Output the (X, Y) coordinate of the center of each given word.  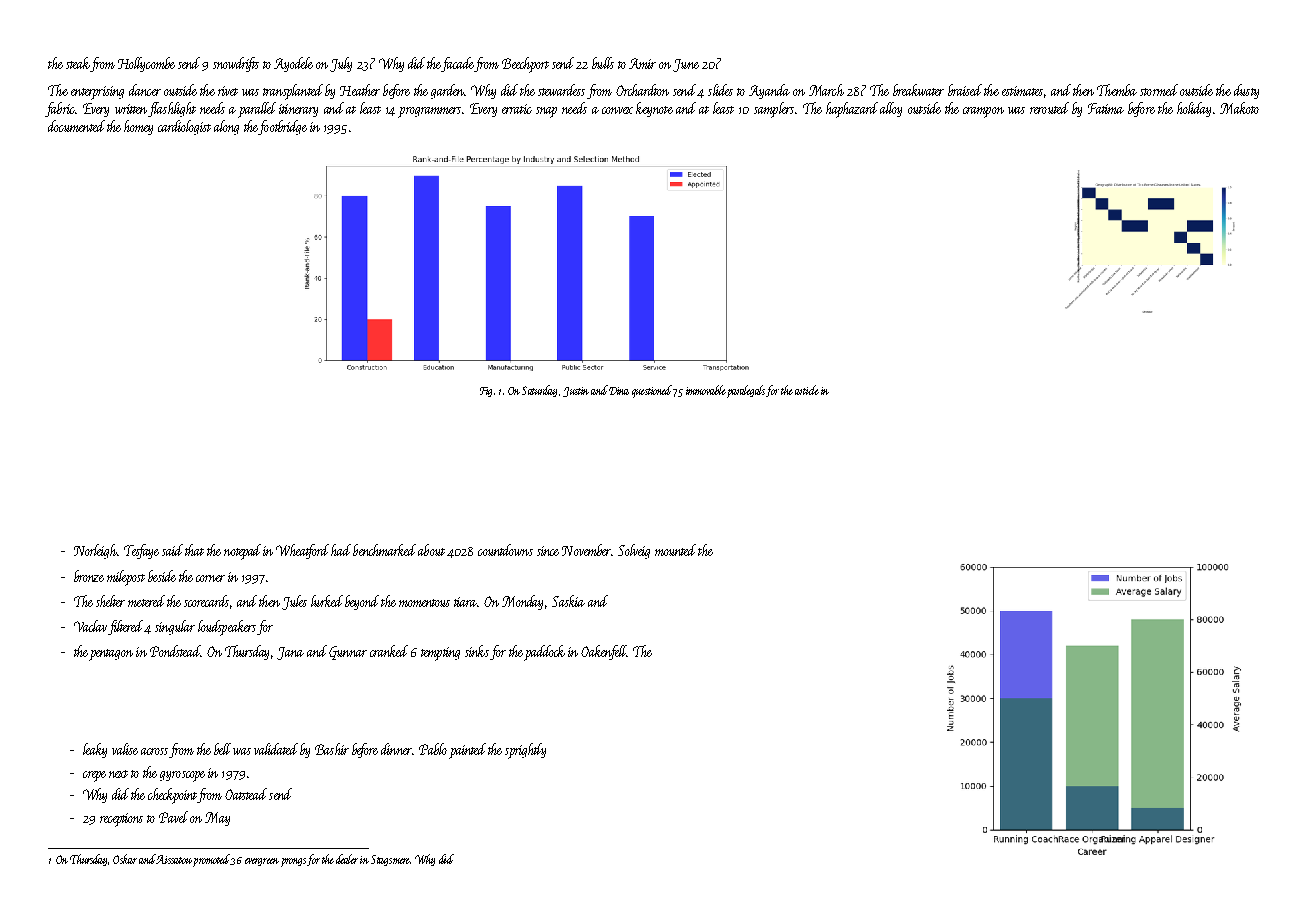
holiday (1194, 109)
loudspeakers (227, 628)
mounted (675, 550)
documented (76, 126)
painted (467, 751)
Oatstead (246, 794)
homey (138, 127)
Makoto (1239, 108)
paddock (544, 653)
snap (546, 112)
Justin (576, 392)
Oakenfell (604, 652)
